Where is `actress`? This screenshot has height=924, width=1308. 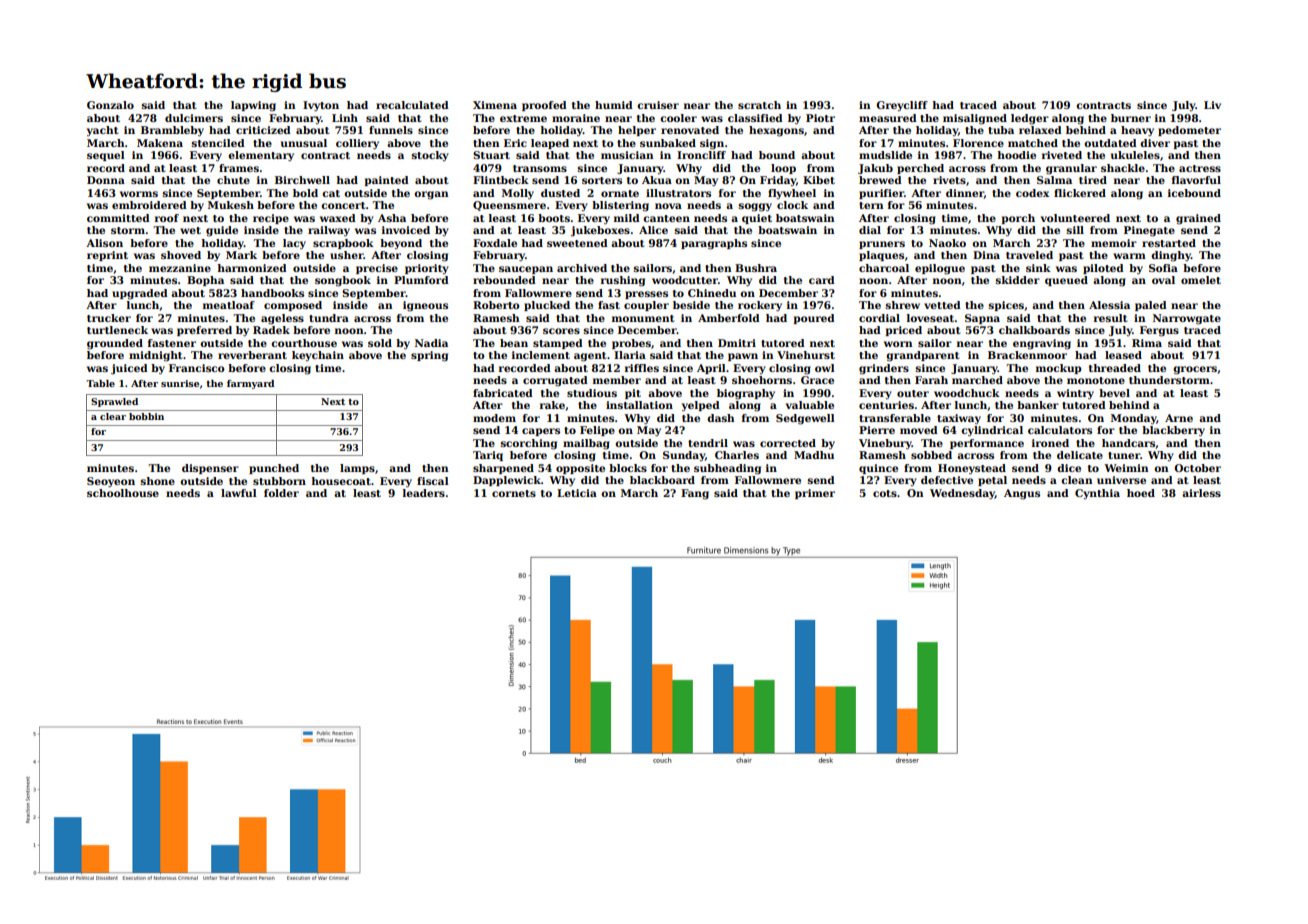
actress is located at coordinates (1200, 168).
